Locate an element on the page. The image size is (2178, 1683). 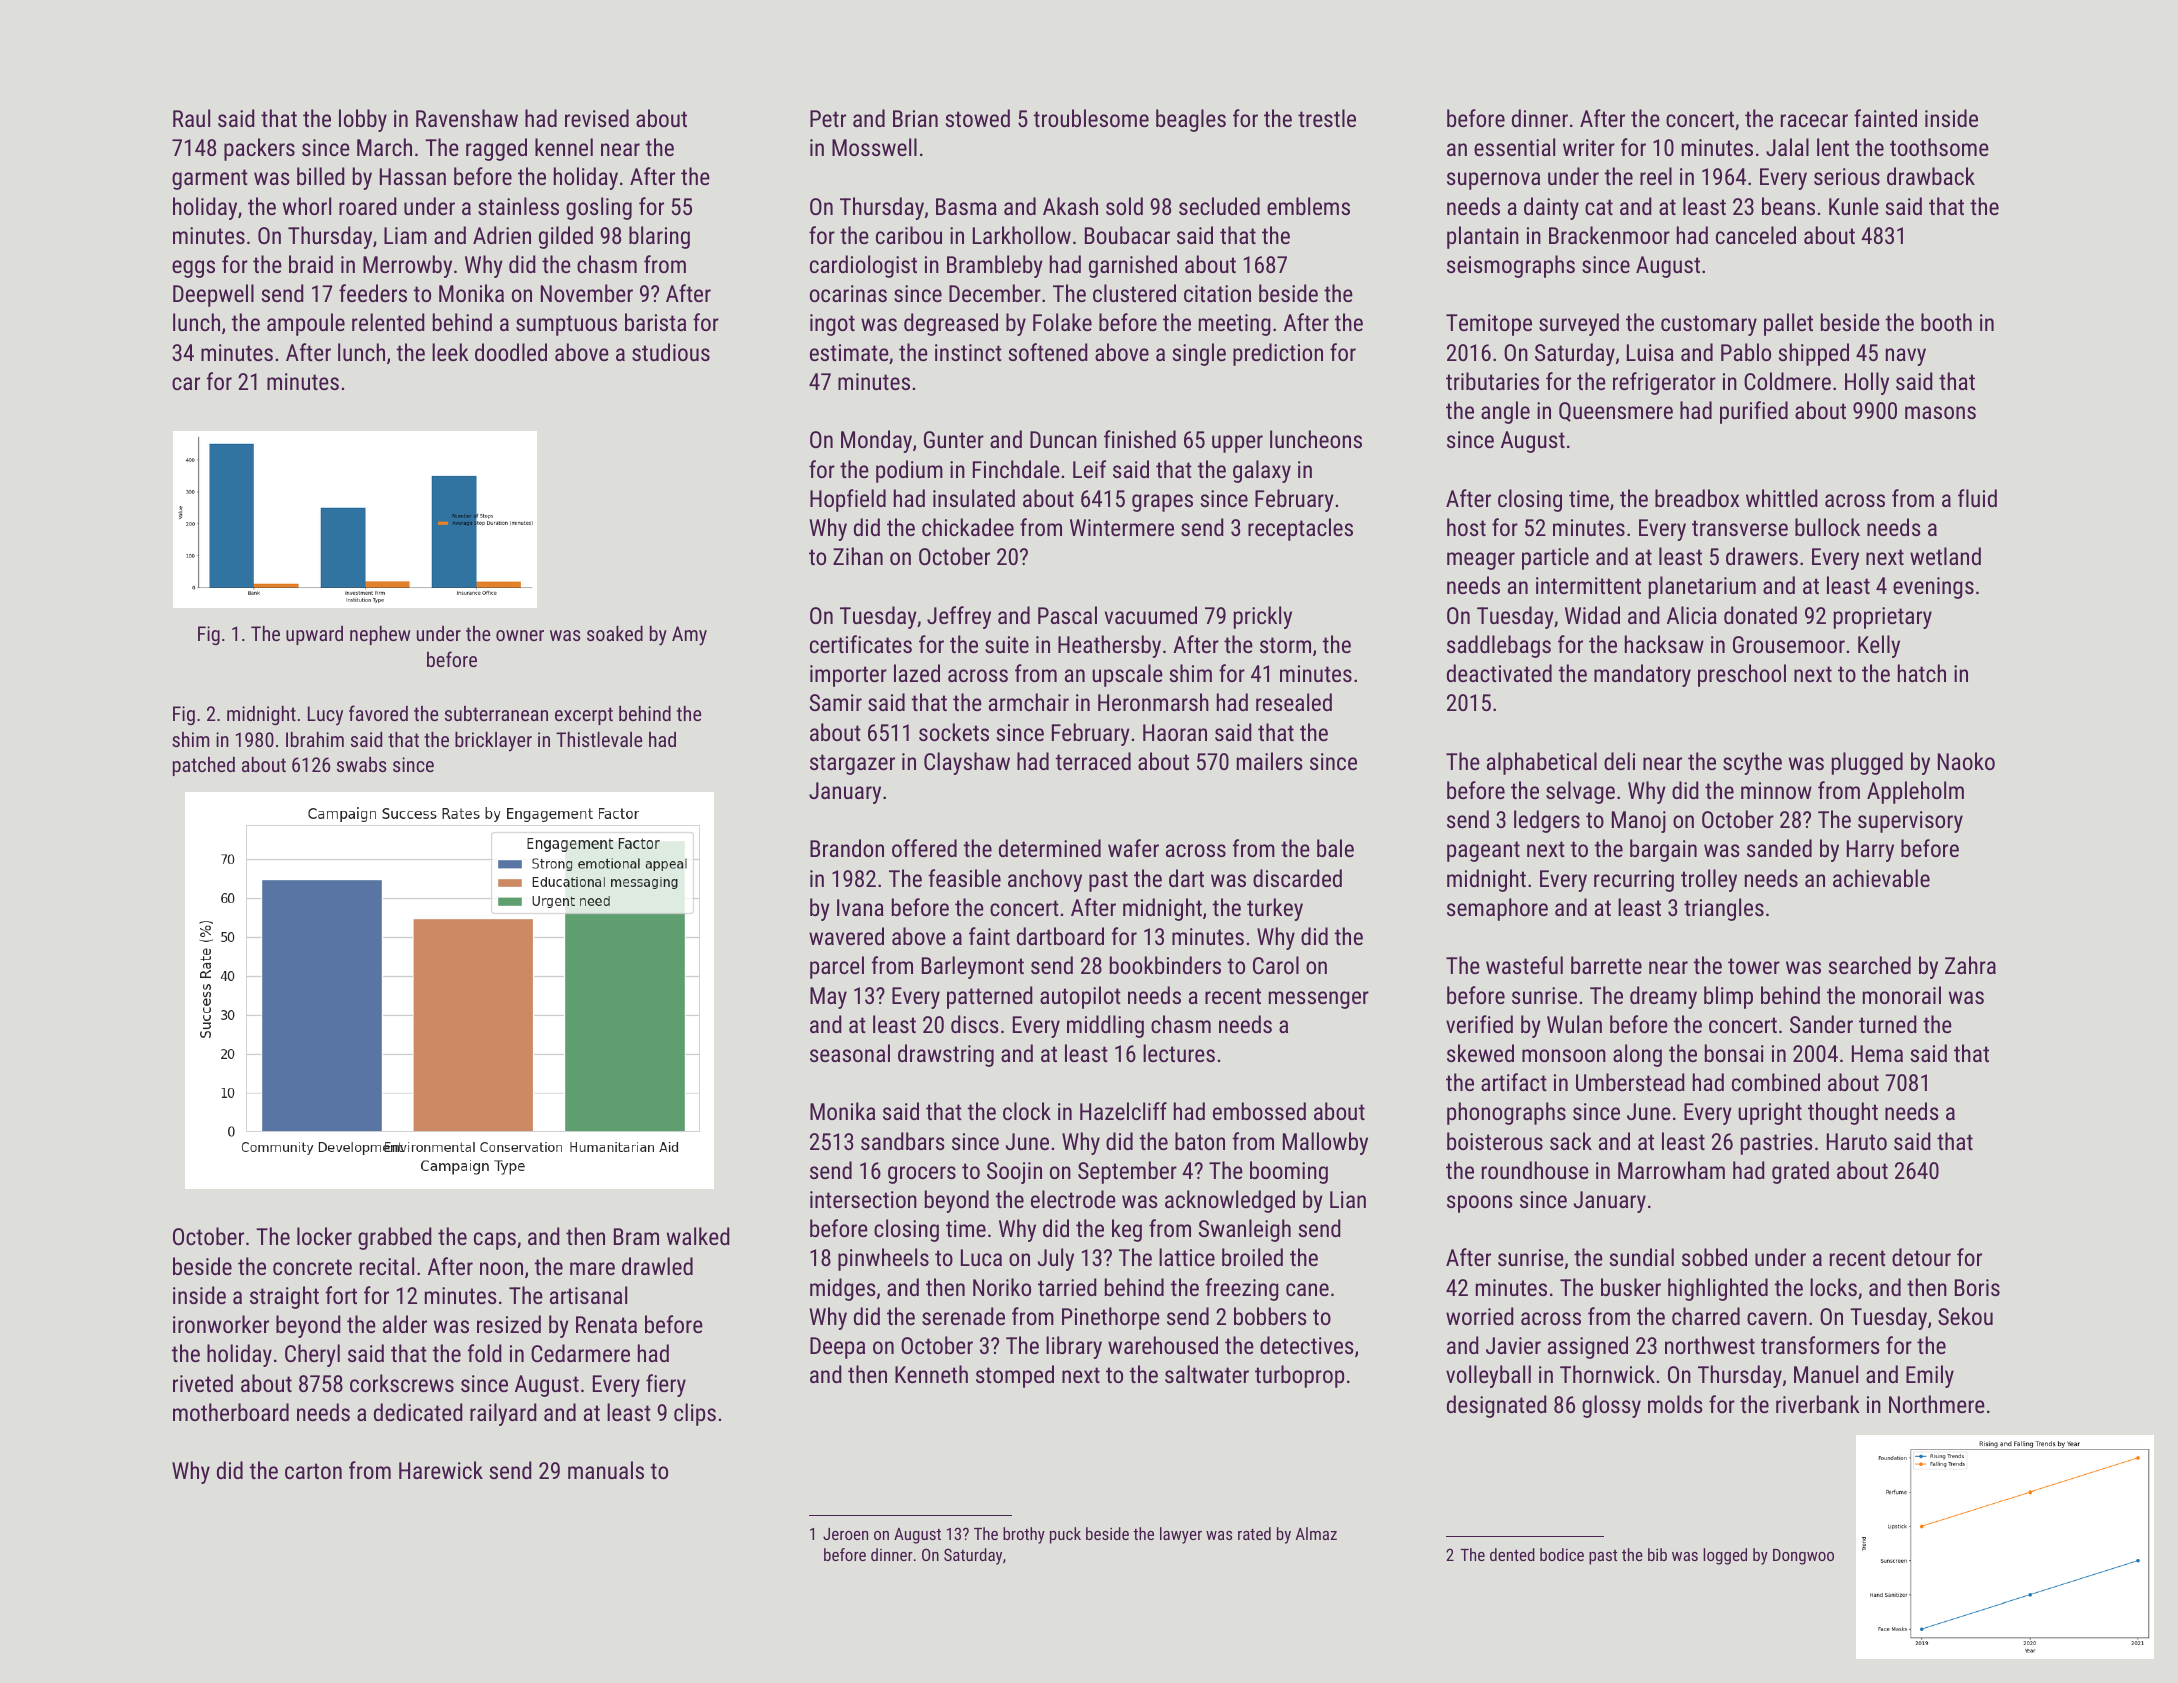
walked is located at coordinates (698, 1236).
